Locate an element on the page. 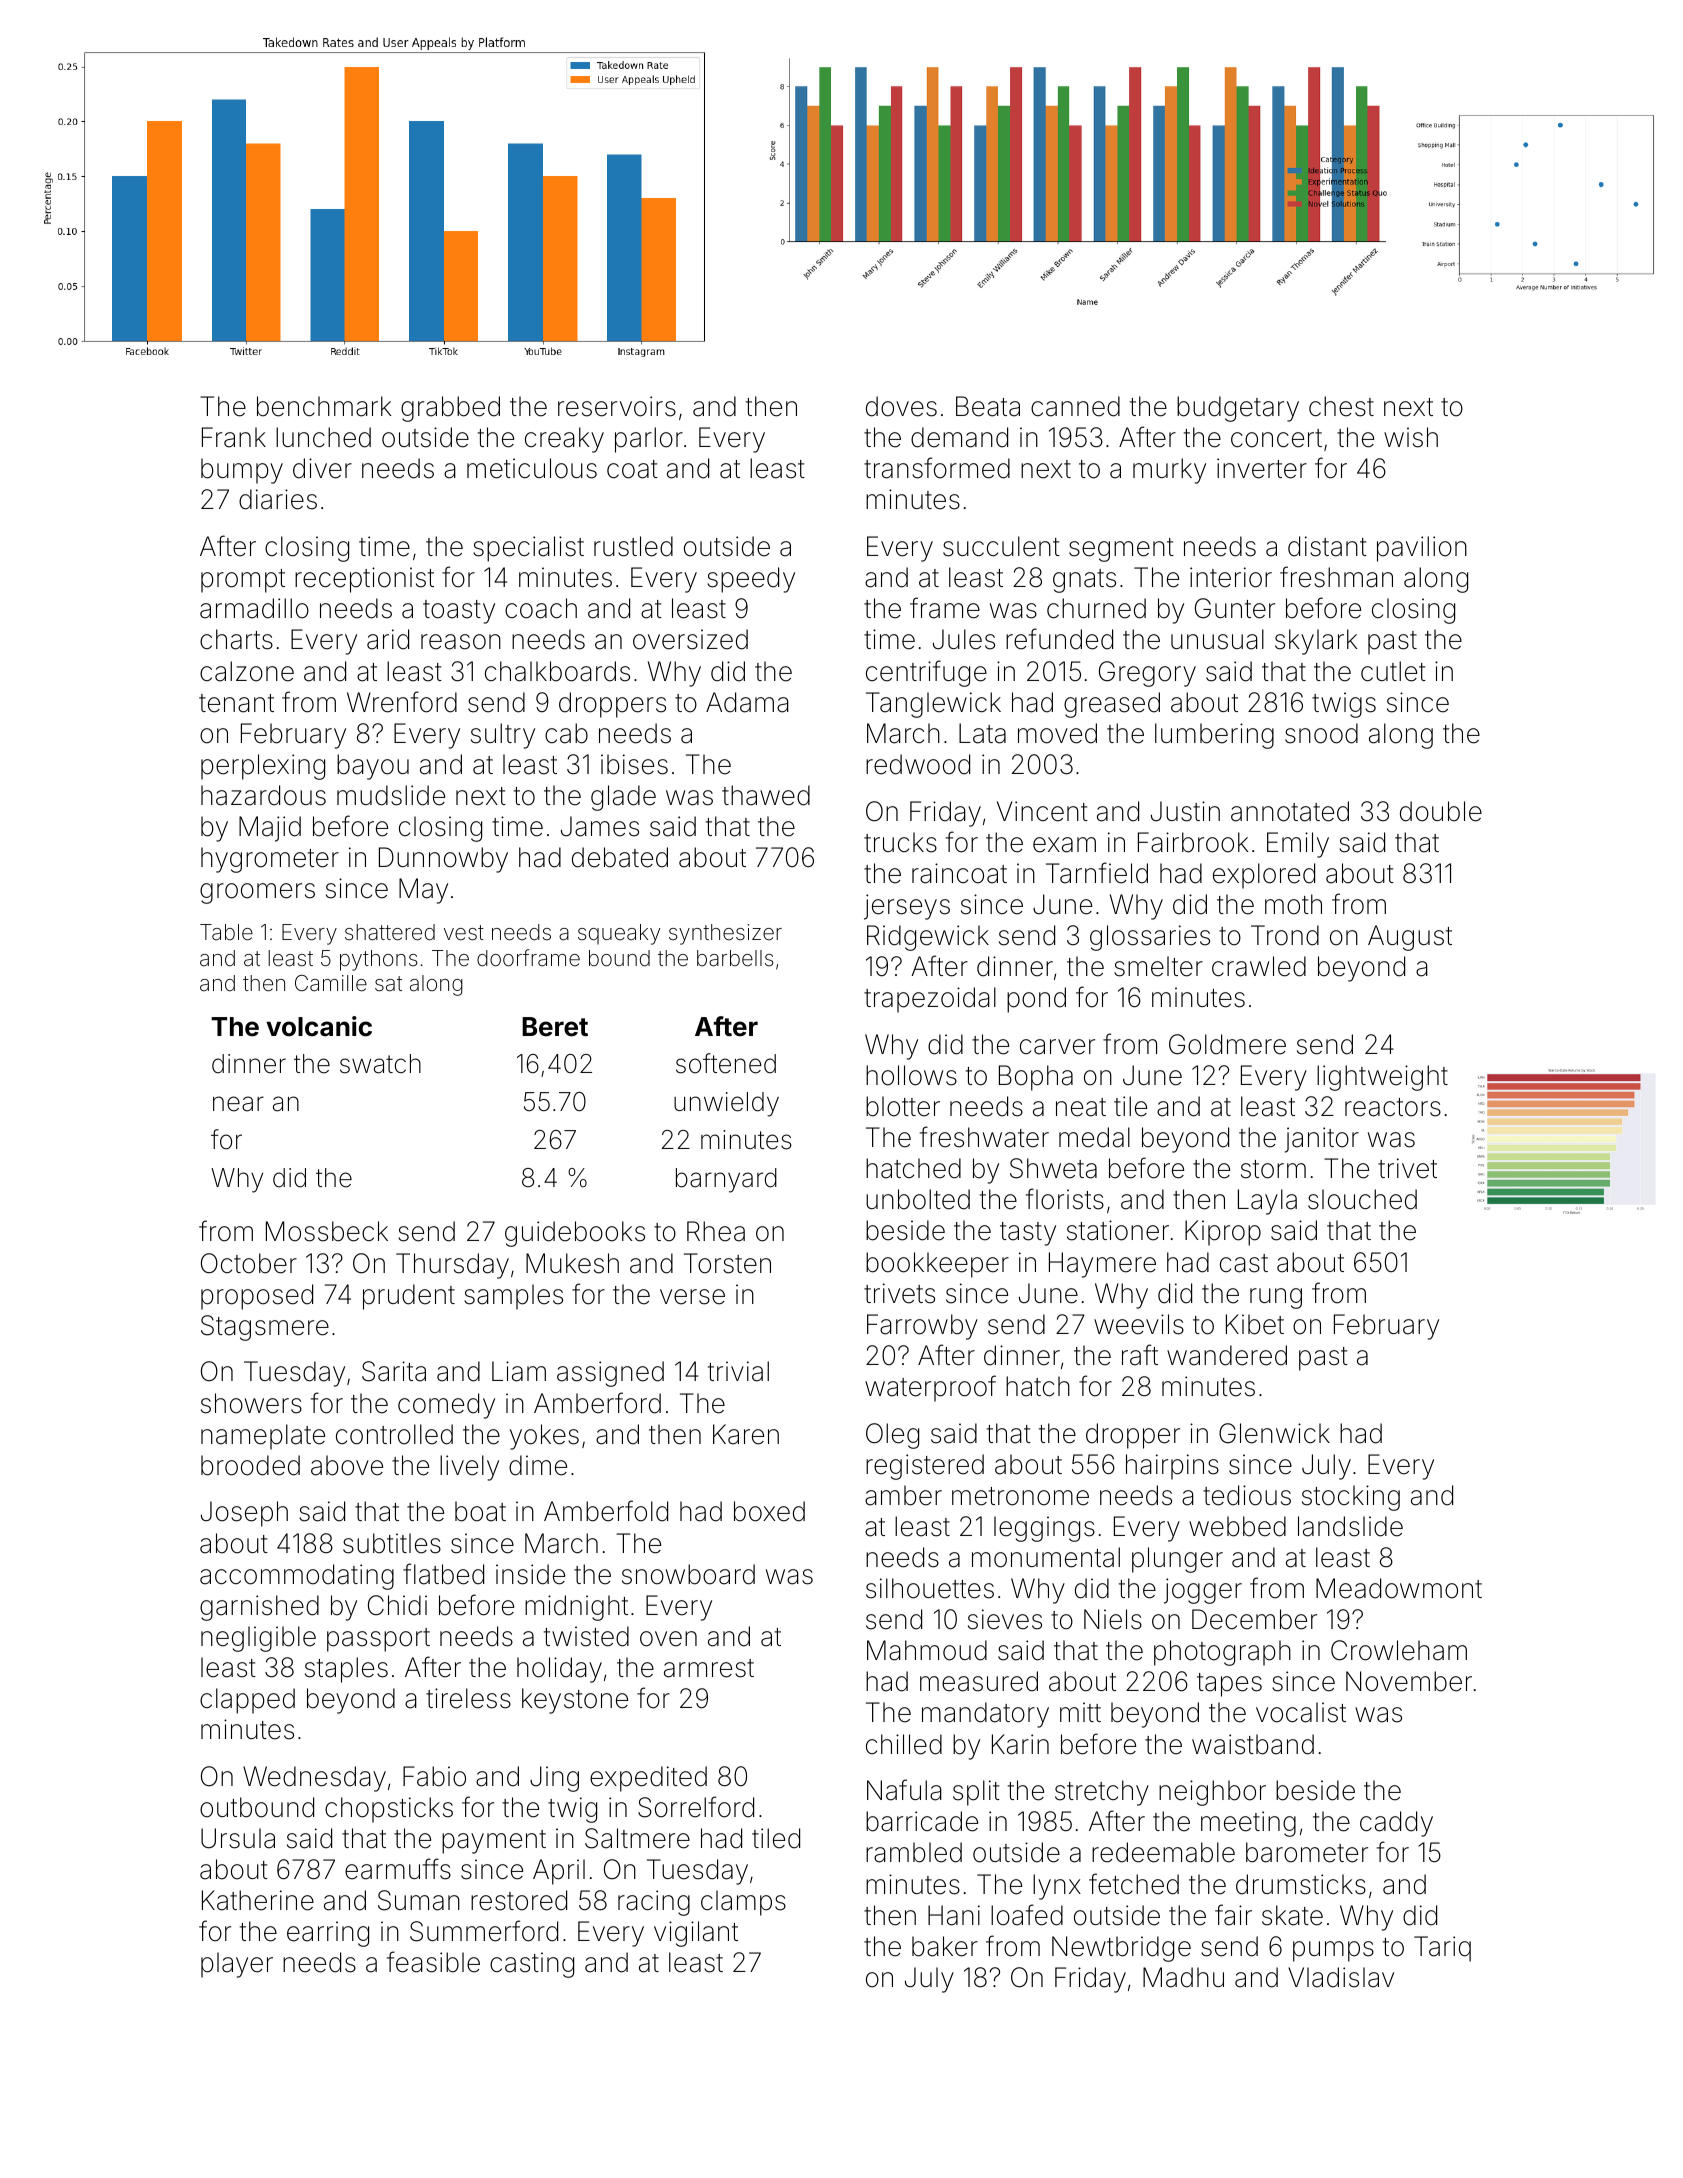  Ursula is located at coordinates (238, 1838).
